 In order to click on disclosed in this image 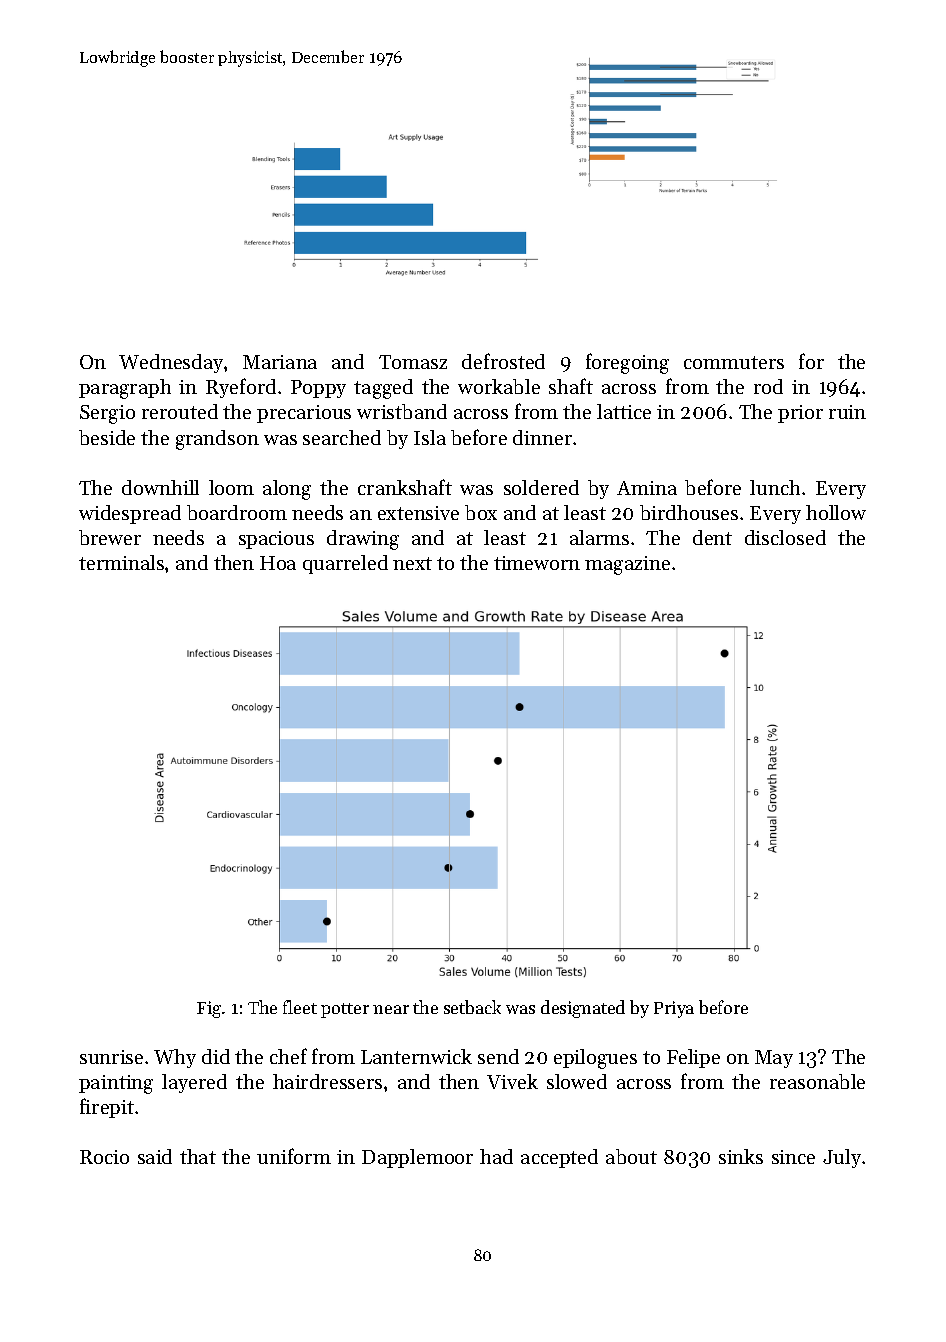, I will do `click(785, 537)`.
